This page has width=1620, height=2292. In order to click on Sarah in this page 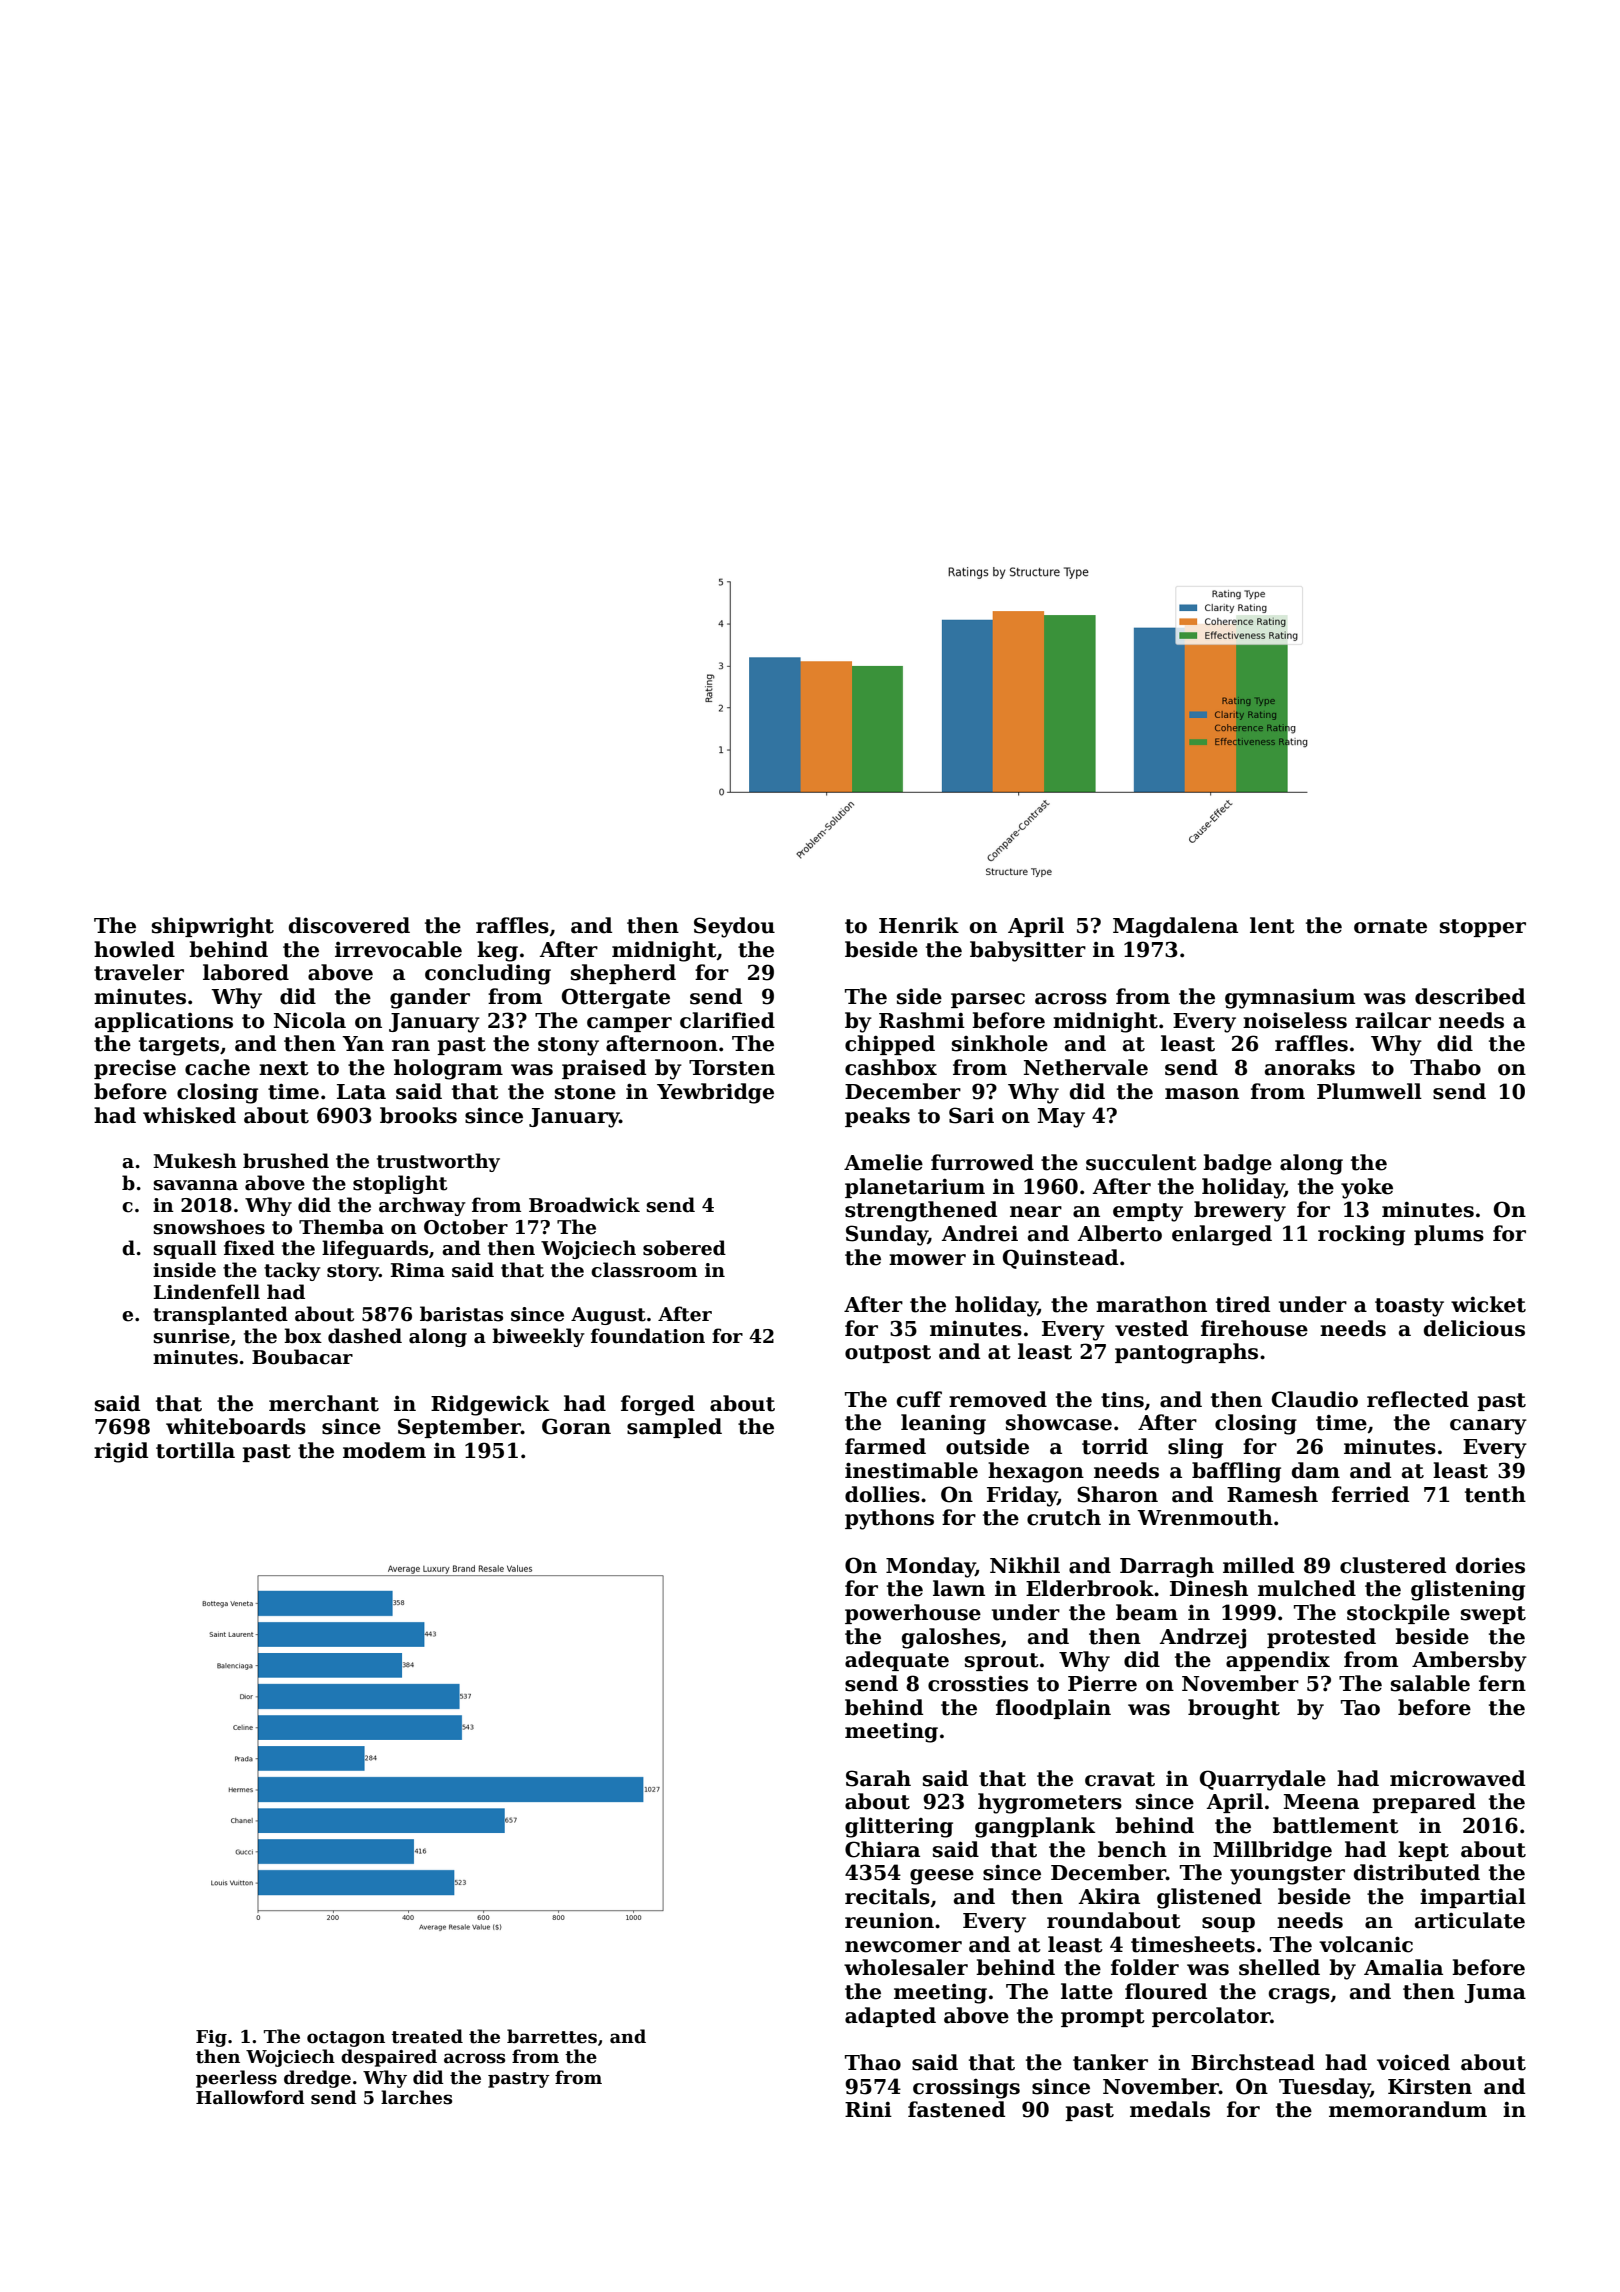, I will do `click(878, 1778)`.
